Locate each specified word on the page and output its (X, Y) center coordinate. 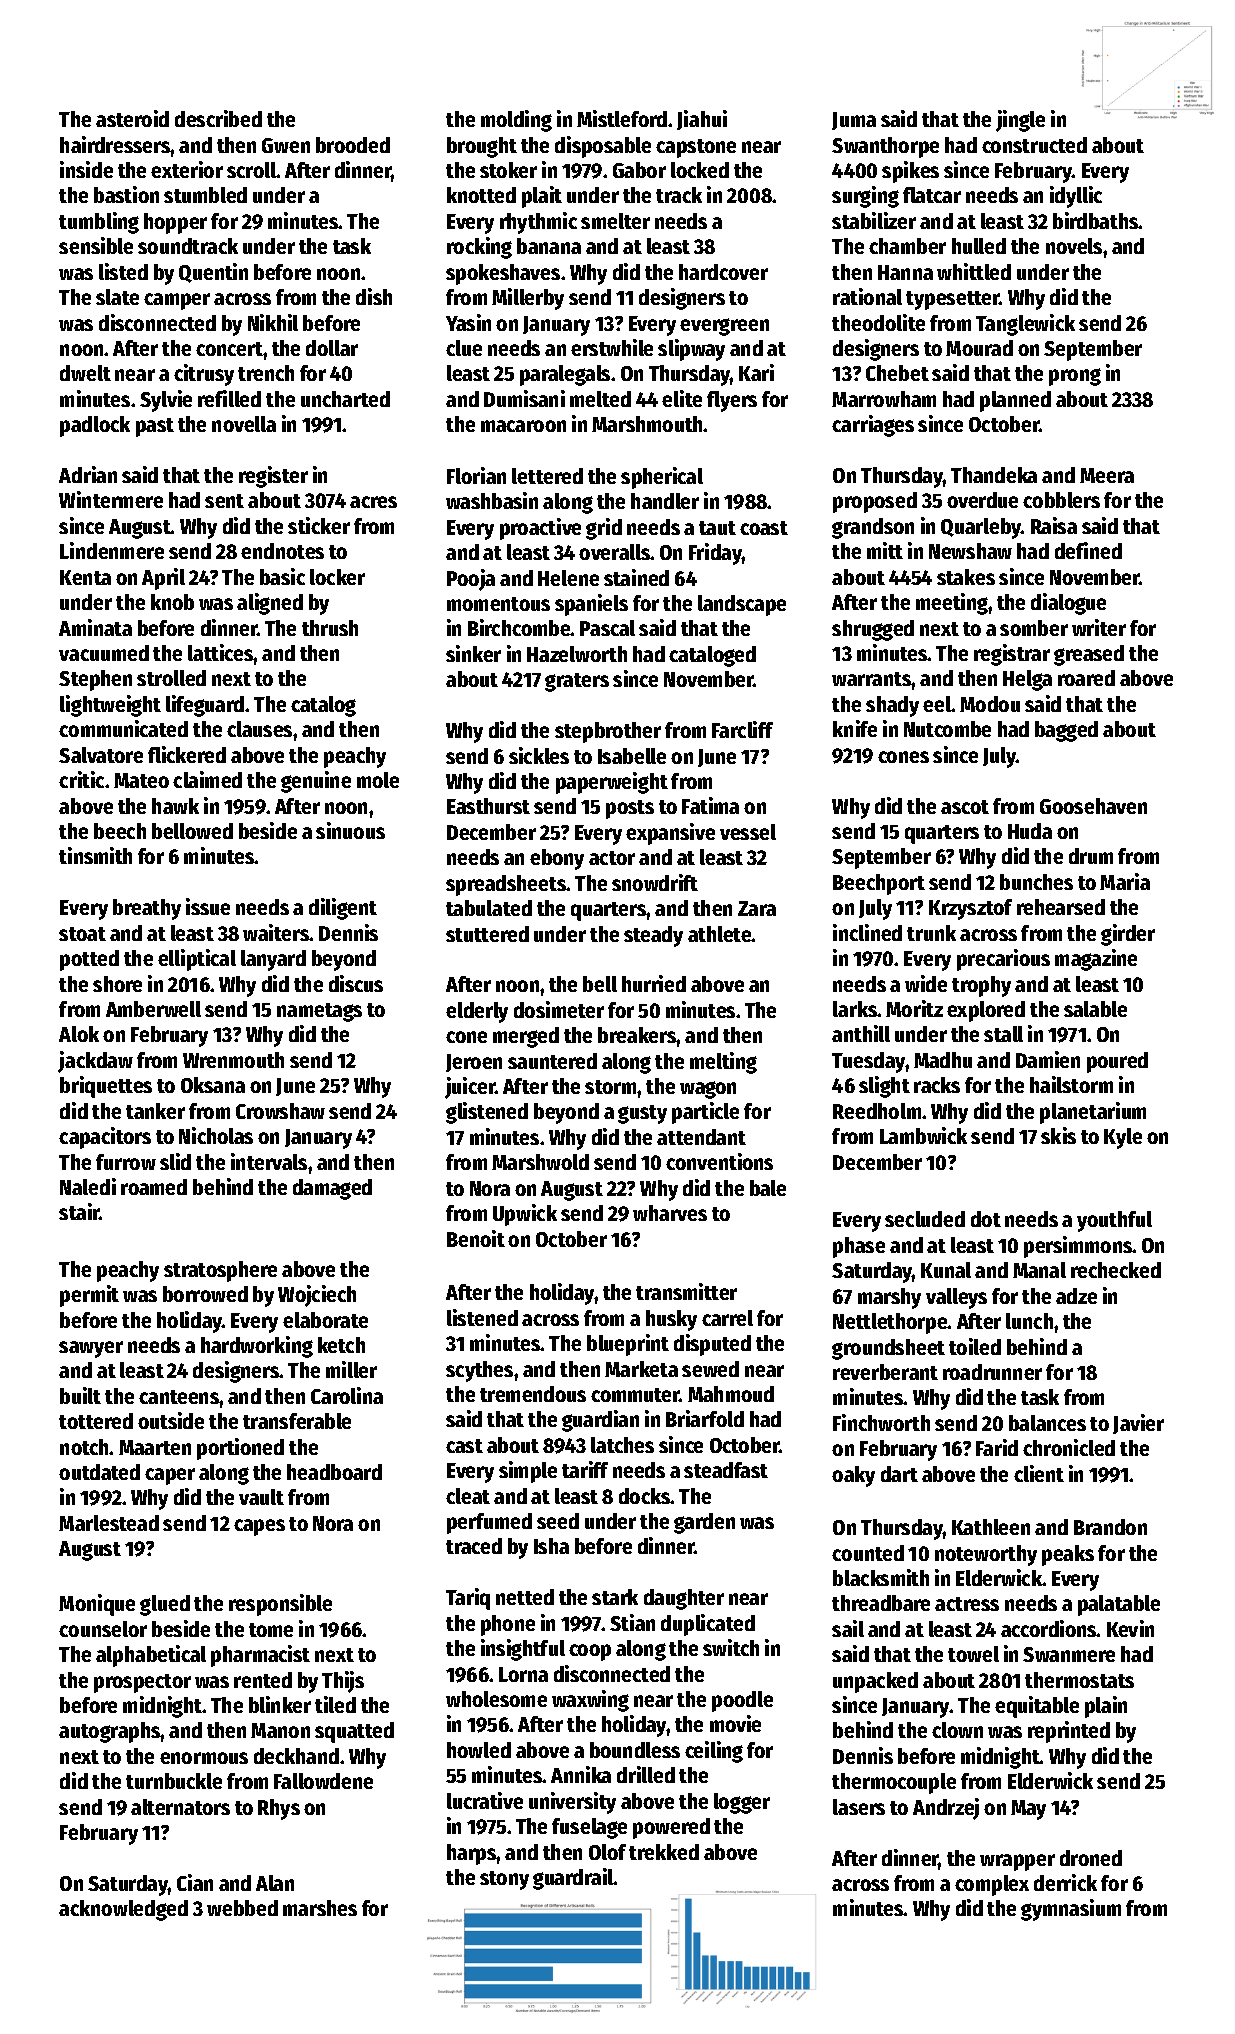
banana (549, 246)
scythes (479, 1371)
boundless (635, 1750)
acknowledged (123, 1910)
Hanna (905, 272)
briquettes (106, 1087)
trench (266, 373)
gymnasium (1071, 1910)
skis (1058, 1135)
